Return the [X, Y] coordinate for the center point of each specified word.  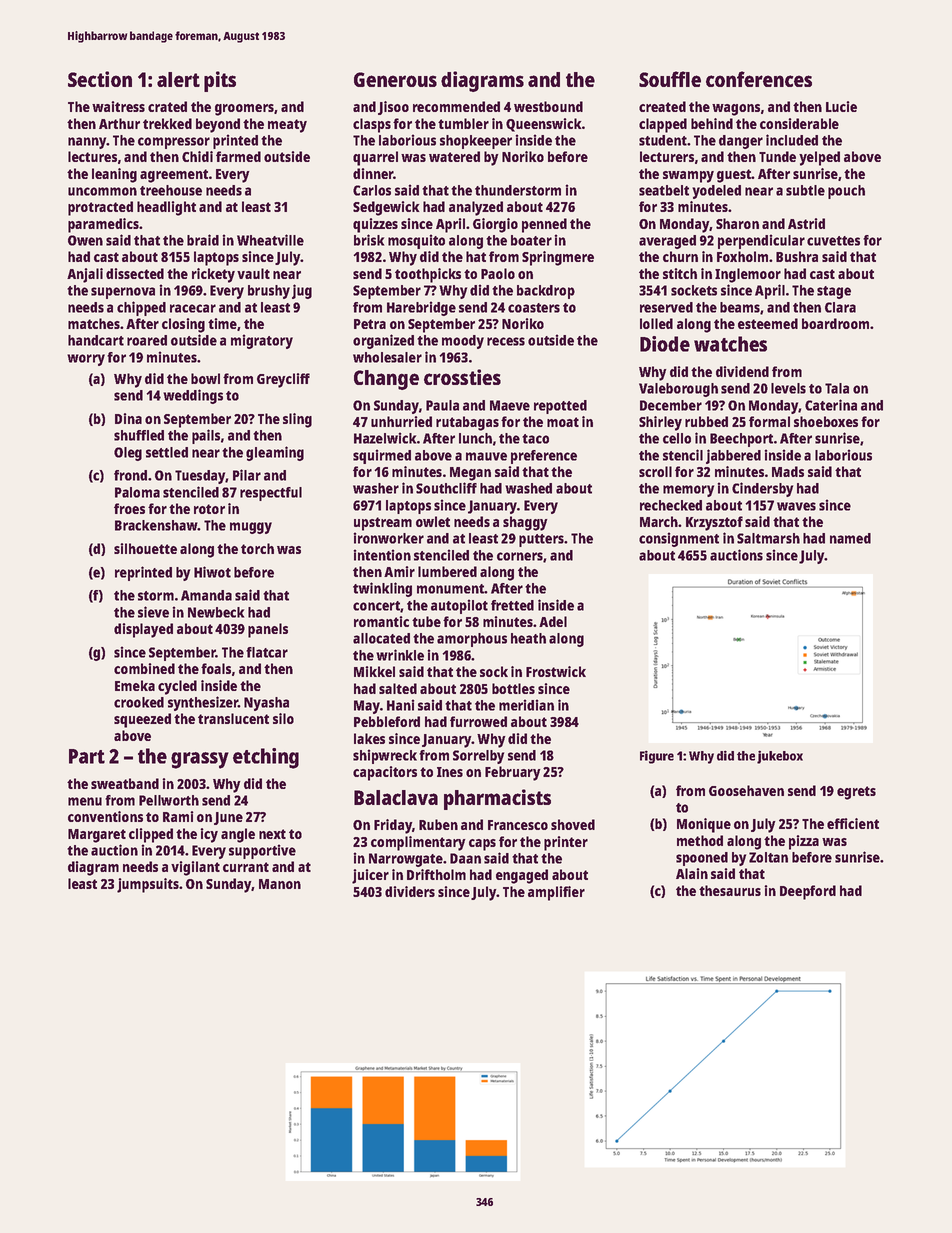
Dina [128, 418]
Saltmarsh [768, 538]
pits [220, 81]
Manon [280, 884]
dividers [410, 891]
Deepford [808, 892]
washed [528, 488]
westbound [548, 106]
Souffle [670, 79]
